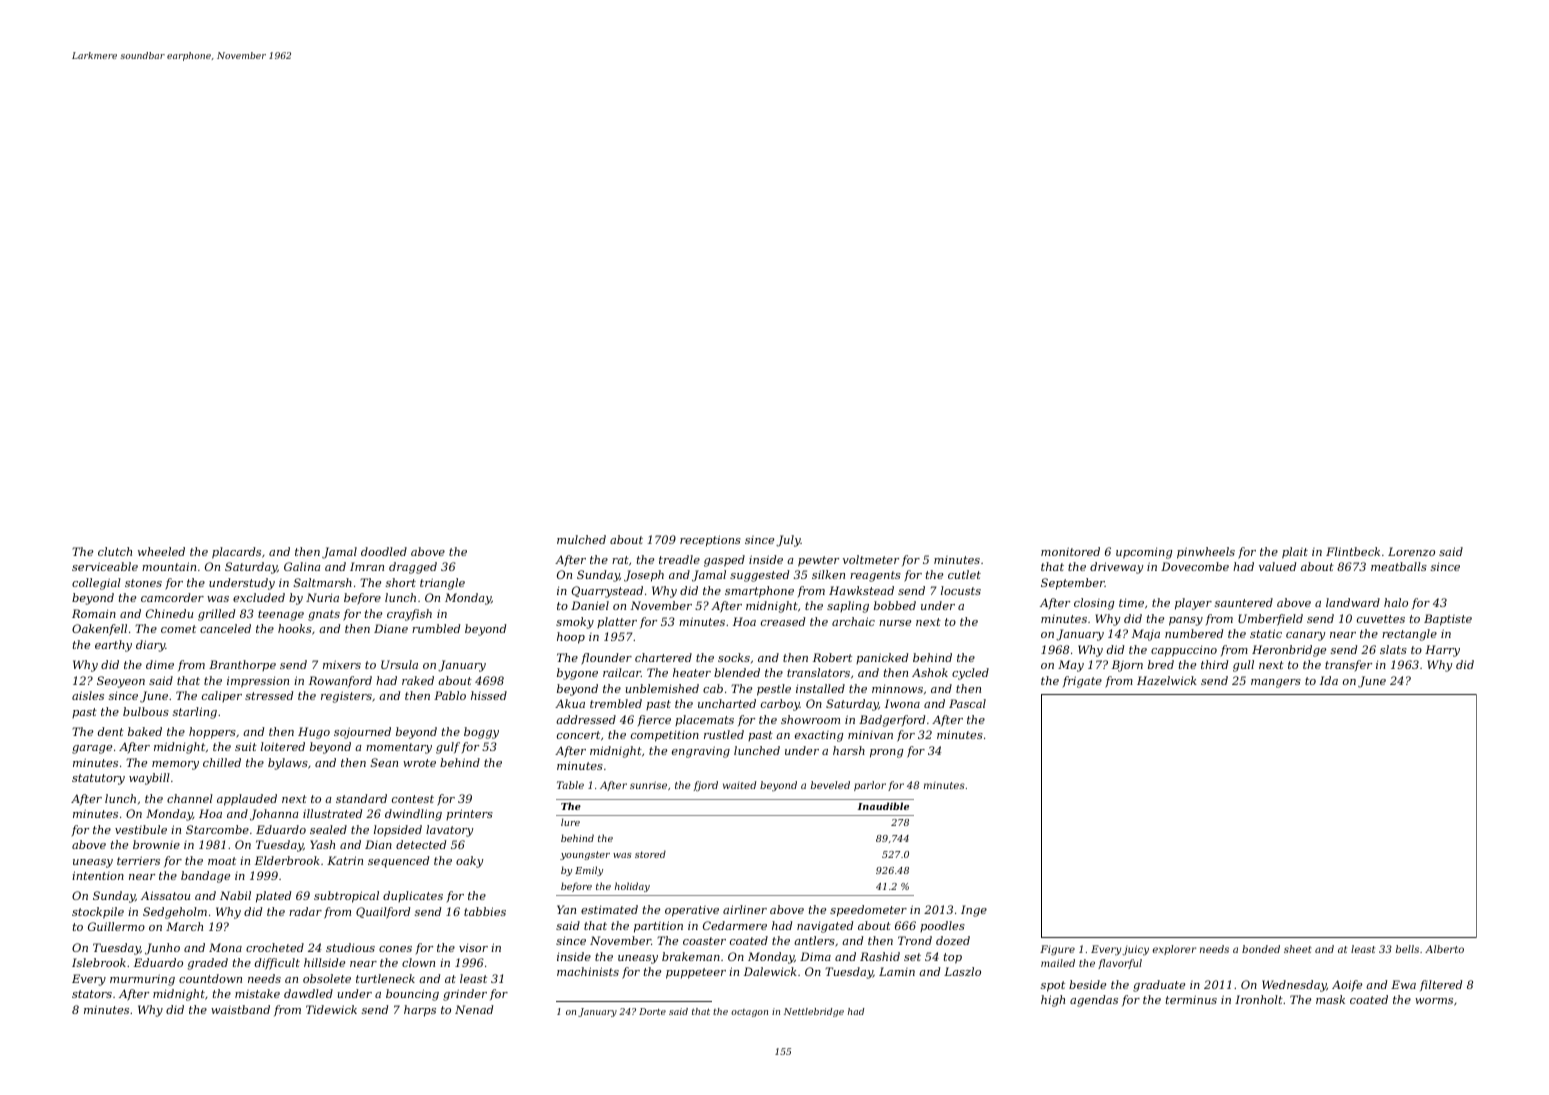 This document has height=1095, width=1549. Describe the element at coordinates (607, 592) in the document. I see `Quarrystead` at that location.
